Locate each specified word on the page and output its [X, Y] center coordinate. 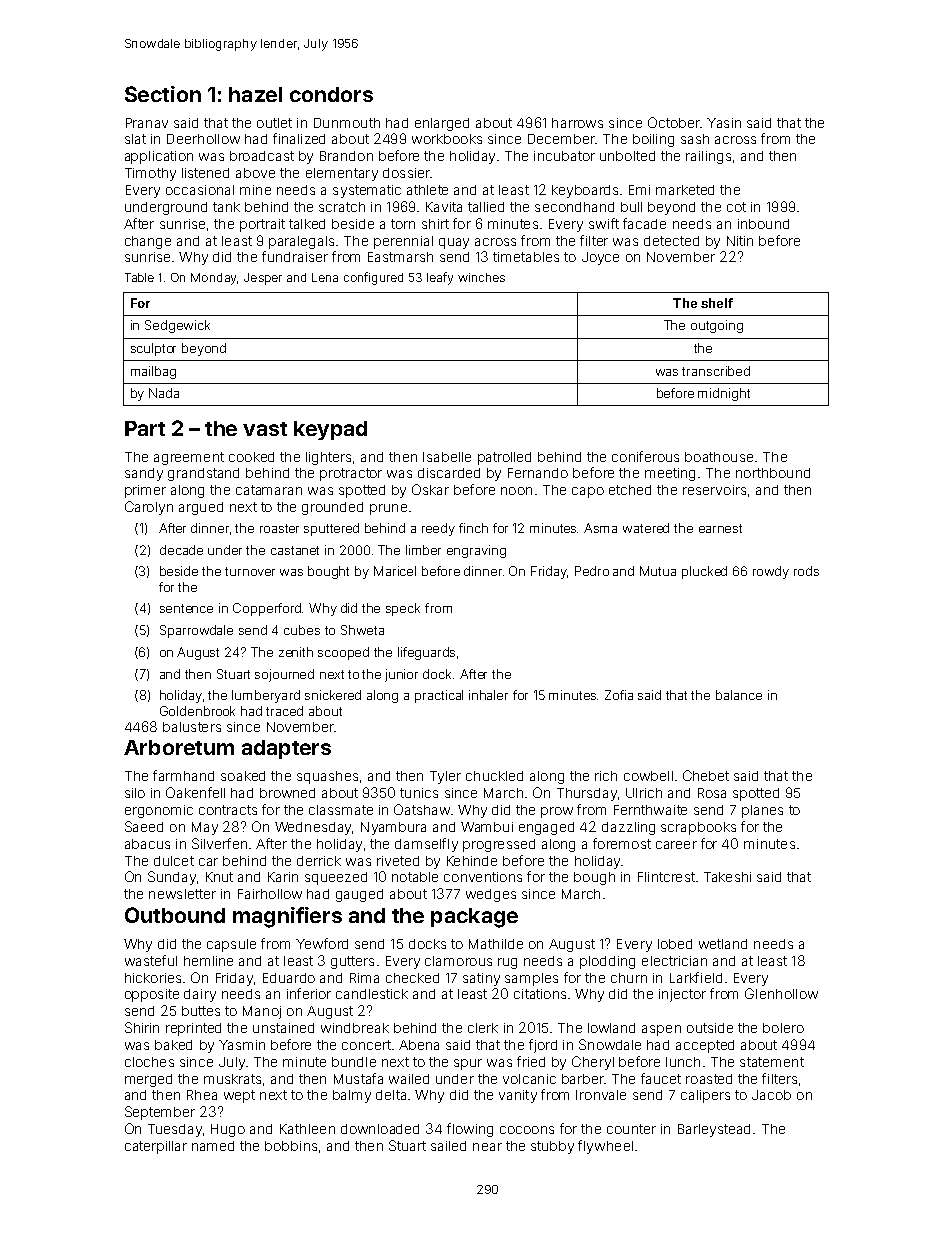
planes [762, 811]
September [160, 1113]
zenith [296, 652]
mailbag [153, 372]
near [487, 1147]
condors [331, 94]
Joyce [600, 258]
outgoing [717, 326]
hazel [255, 94]
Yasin [724, 123]
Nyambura [393, 828]
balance [739, 695]
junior [401, 675]
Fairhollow [270, 894]
